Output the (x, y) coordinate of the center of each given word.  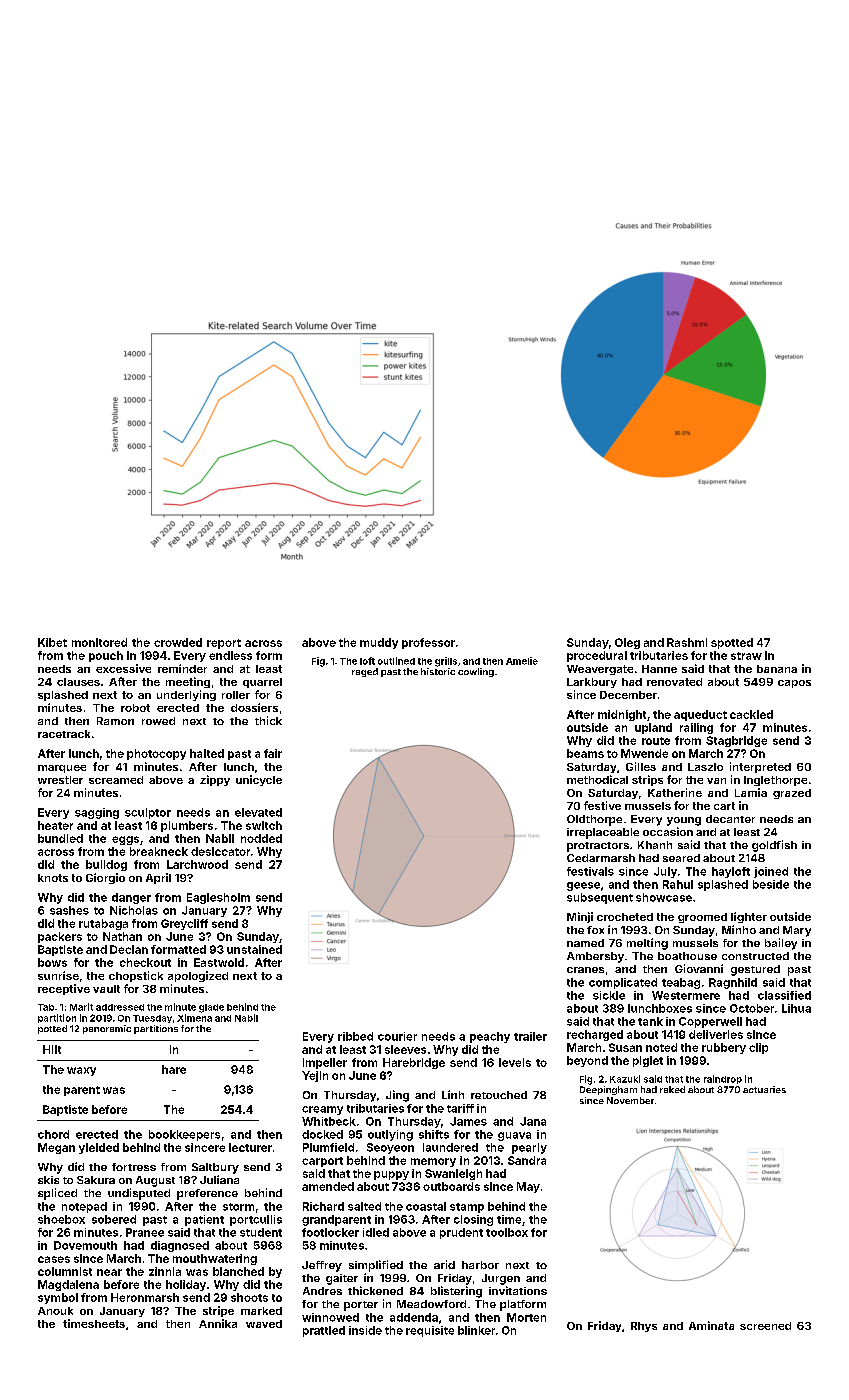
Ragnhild (733, 983)
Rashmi (687, 642)
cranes (585, 970)
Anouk (55, 1311)
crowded (178, 642)
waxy (81, 1071)
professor (428, 643)
